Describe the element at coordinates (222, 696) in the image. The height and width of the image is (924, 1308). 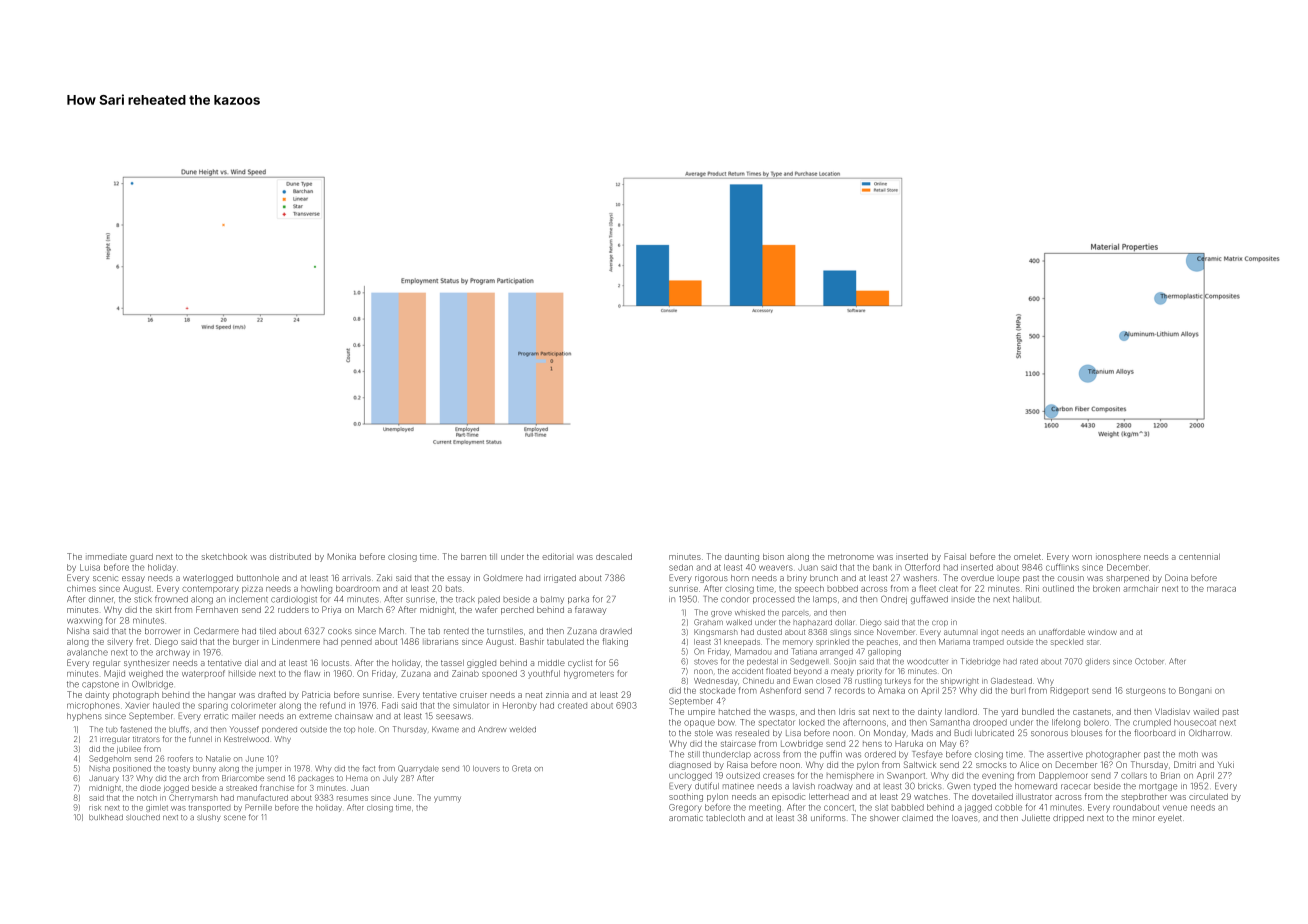
I see `hangar` at that location.
